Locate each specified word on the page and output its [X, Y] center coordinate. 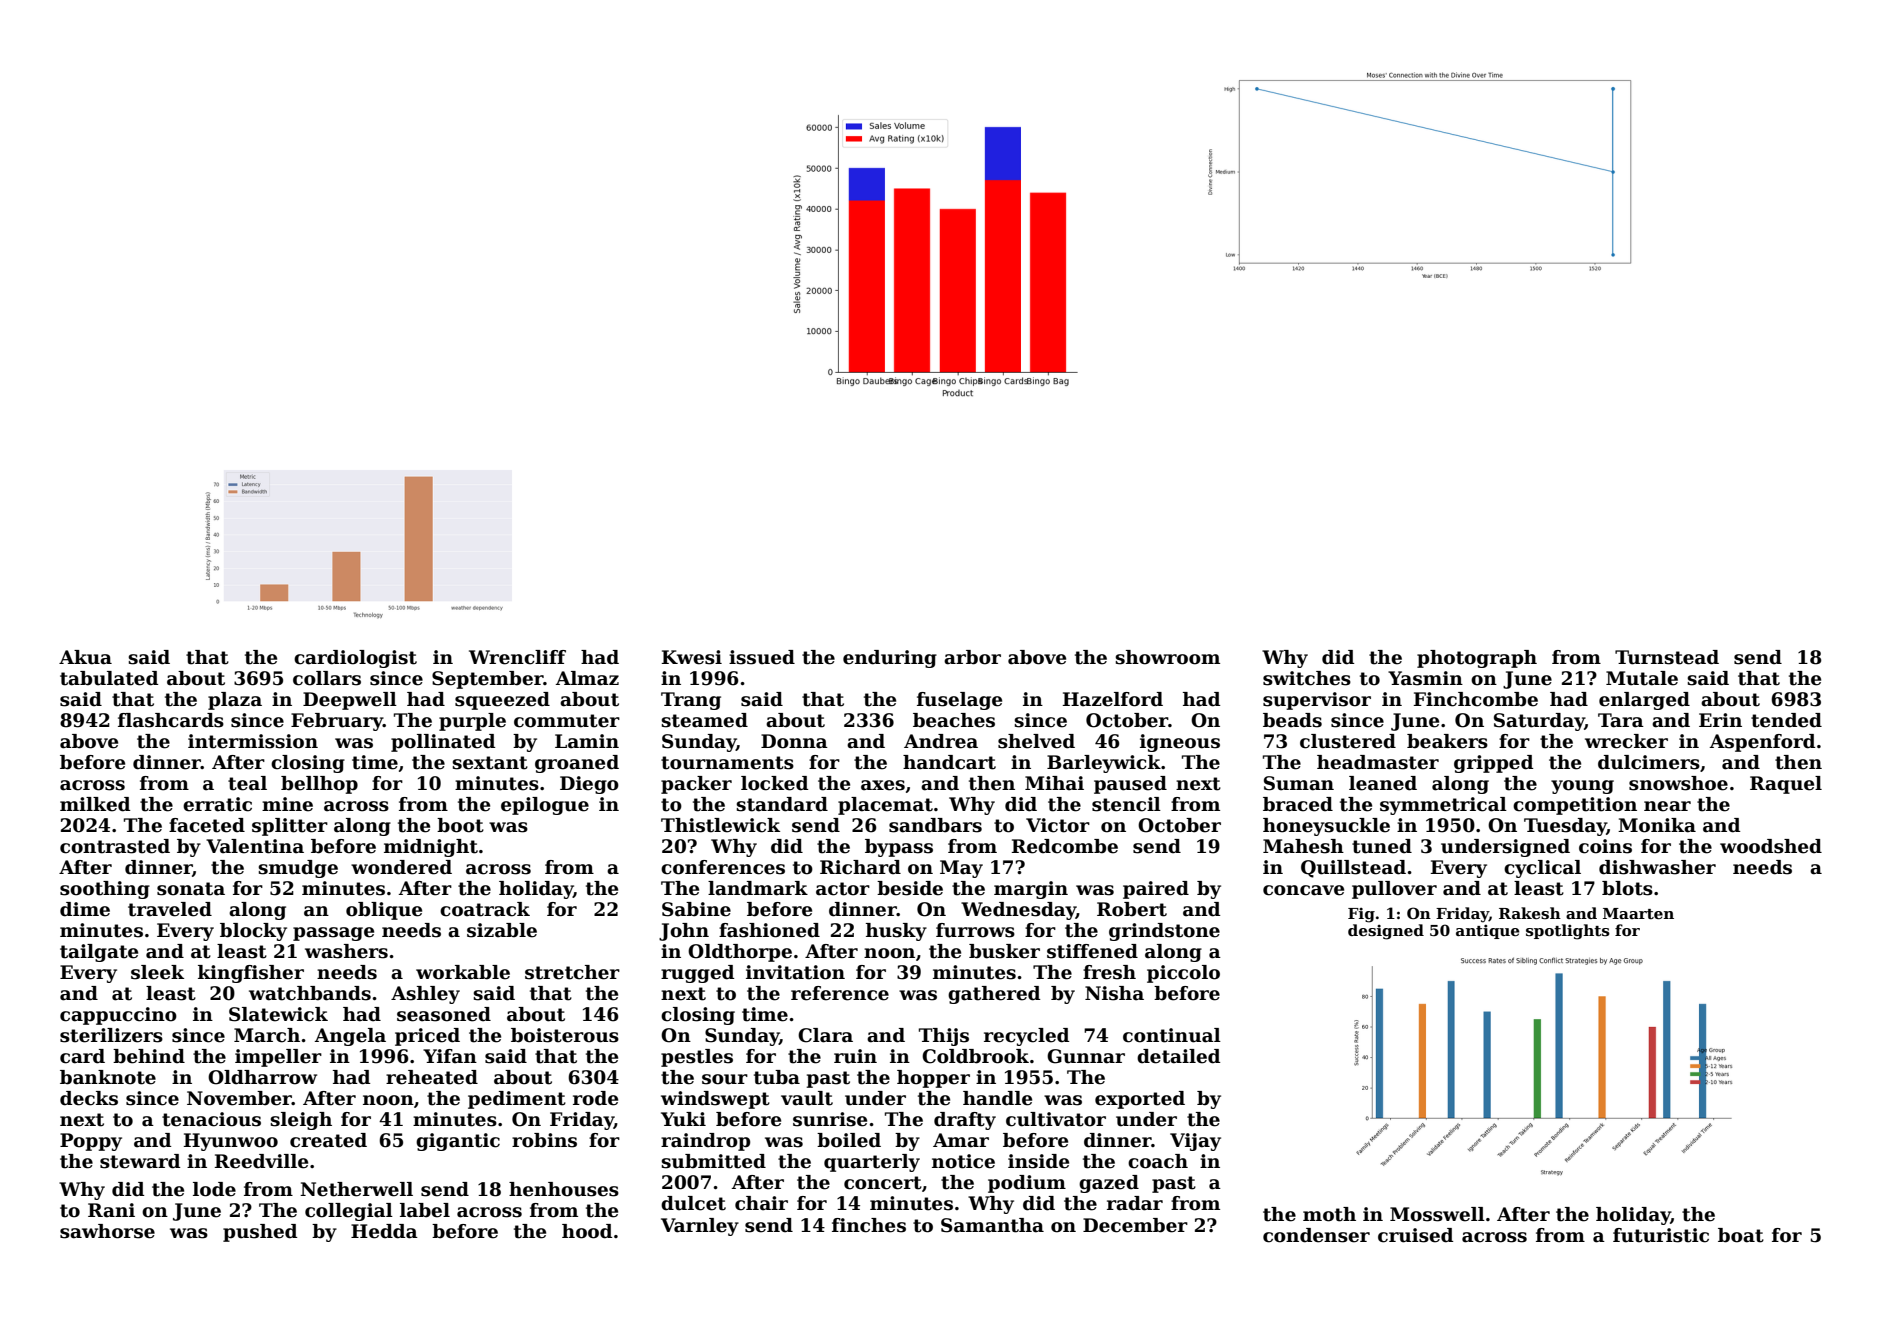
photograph [1477, 659]
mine [287, 804]
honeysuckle [1326, 827]
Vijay [1195, 1142]
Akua [85, 657]
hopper [933, 1079]
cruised [1415, 1235]
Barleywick [1104, 764]
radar [1135, 1203]
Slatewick [278, 1014]
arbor [972, 657]
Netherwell [356, 1189]
